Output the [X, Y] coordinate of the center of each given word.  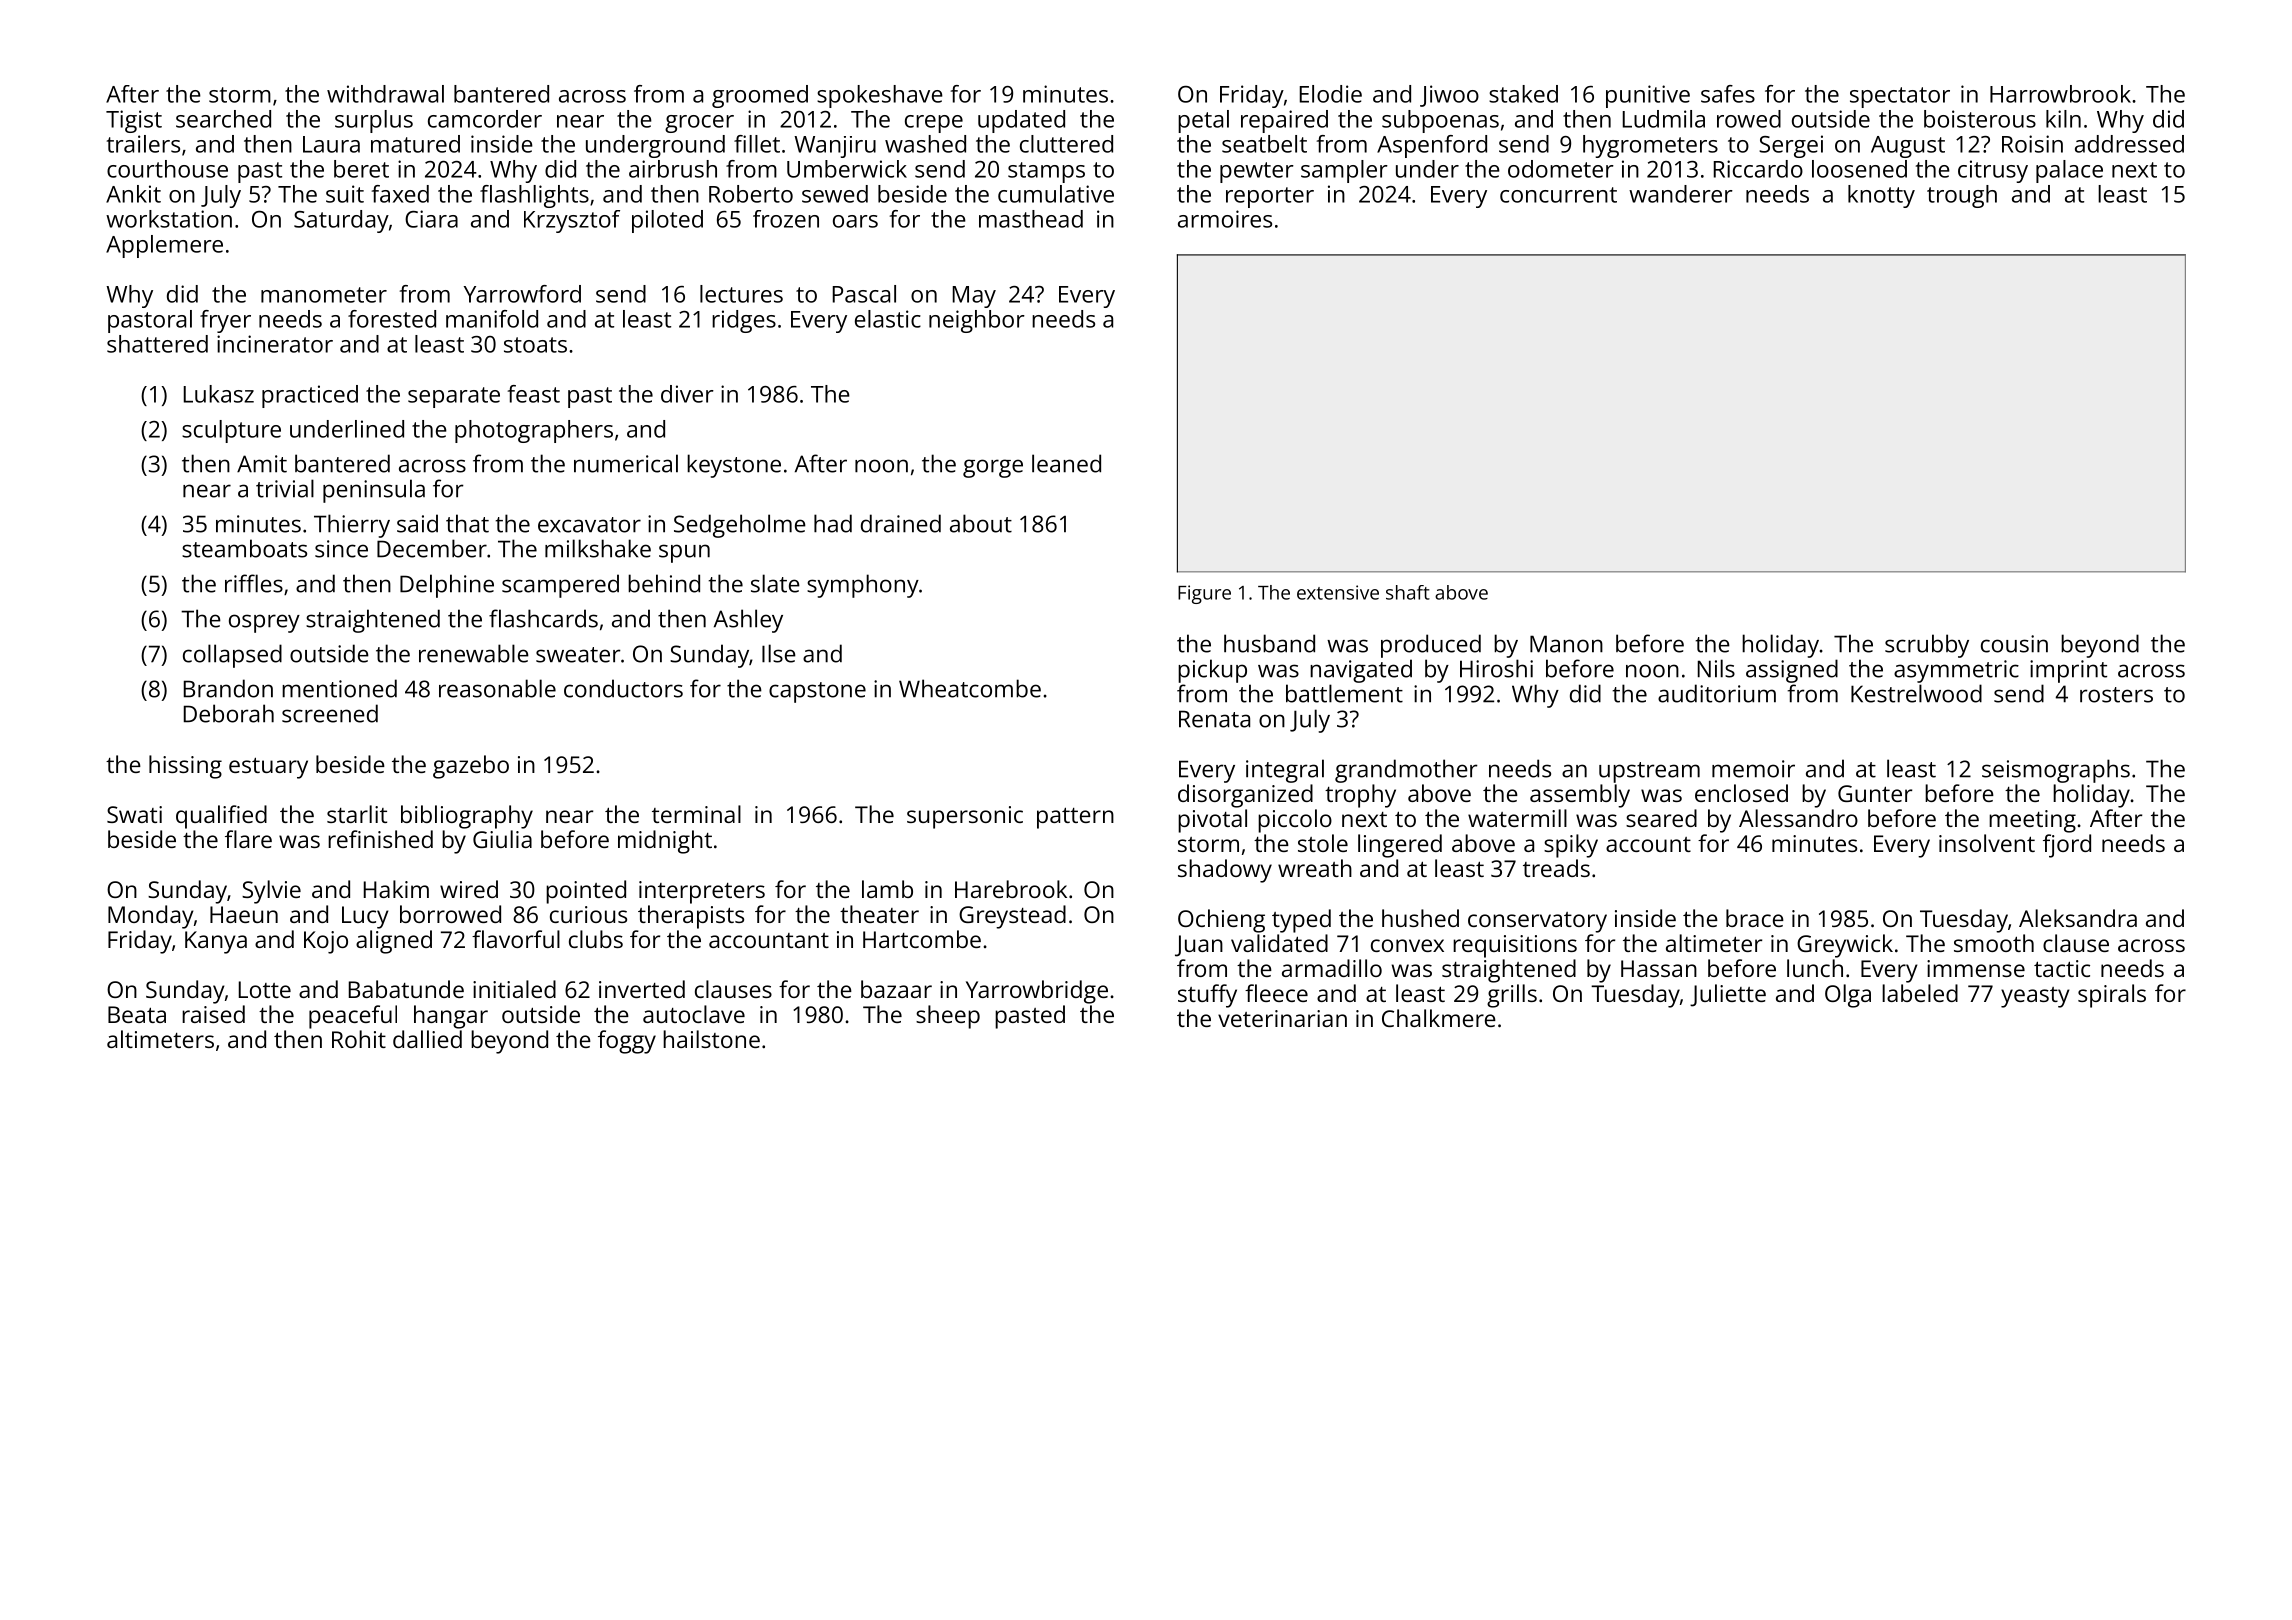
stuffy [1207, 996]
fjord [2067, 846]
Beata [137, 1014]
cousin [2014, 644]
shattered [157, 344]
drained [901, 523]
